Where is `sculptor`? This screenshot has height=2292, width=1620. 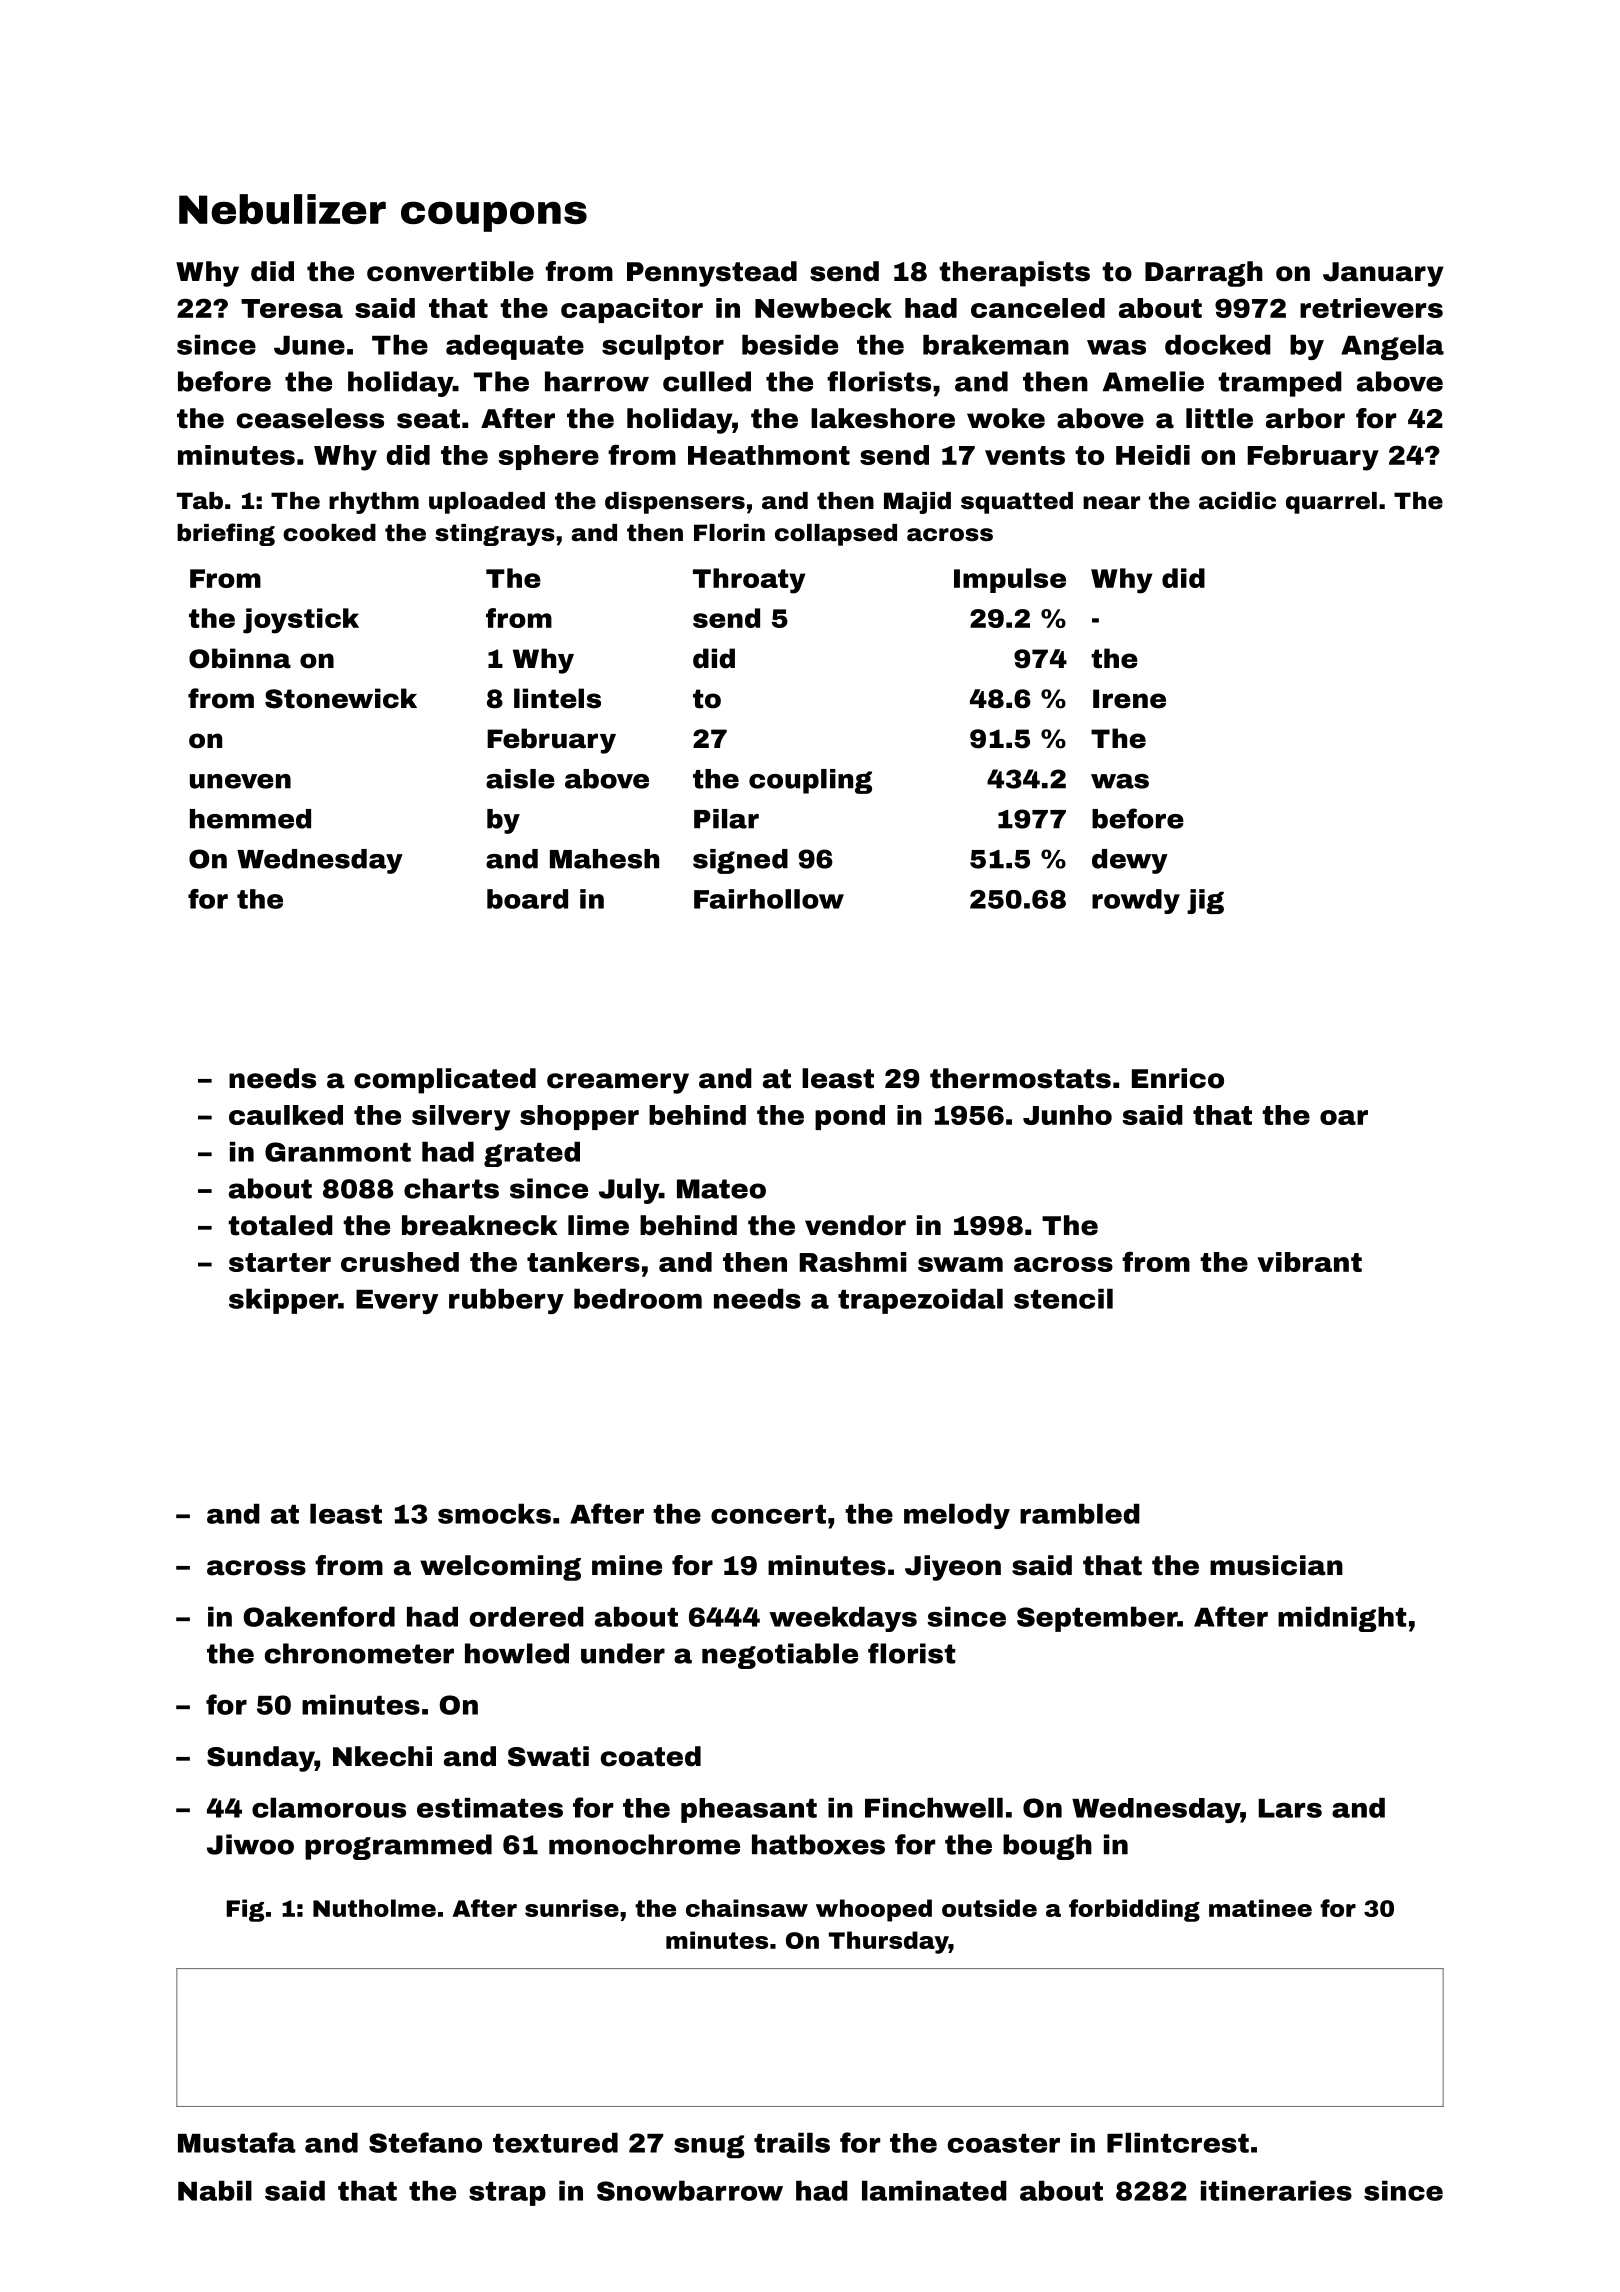 sculptor is located at coordinates (663, 347).
